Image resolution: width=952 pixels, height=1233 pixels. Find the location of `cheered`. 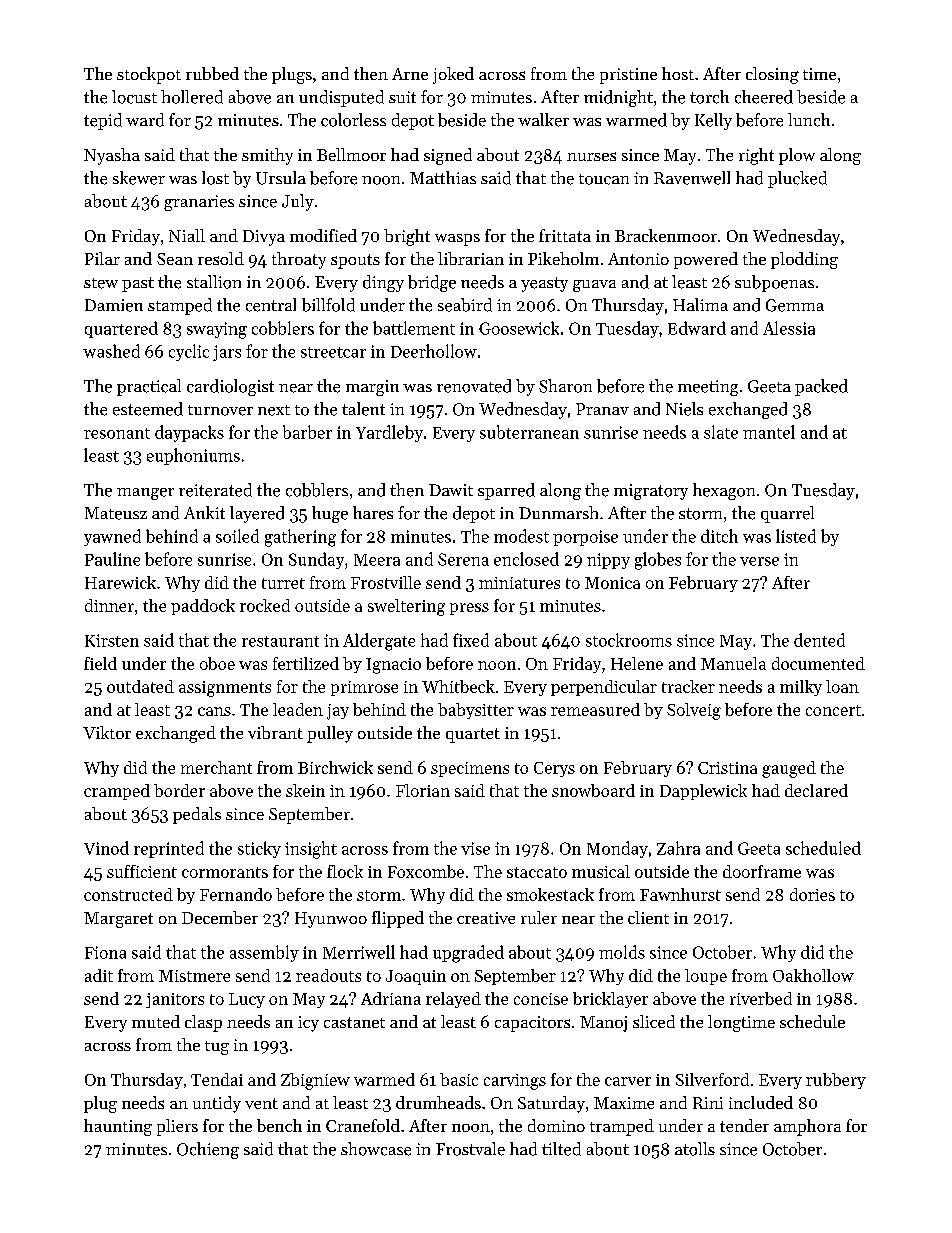

cheered is located at coordinates (764, 97).
